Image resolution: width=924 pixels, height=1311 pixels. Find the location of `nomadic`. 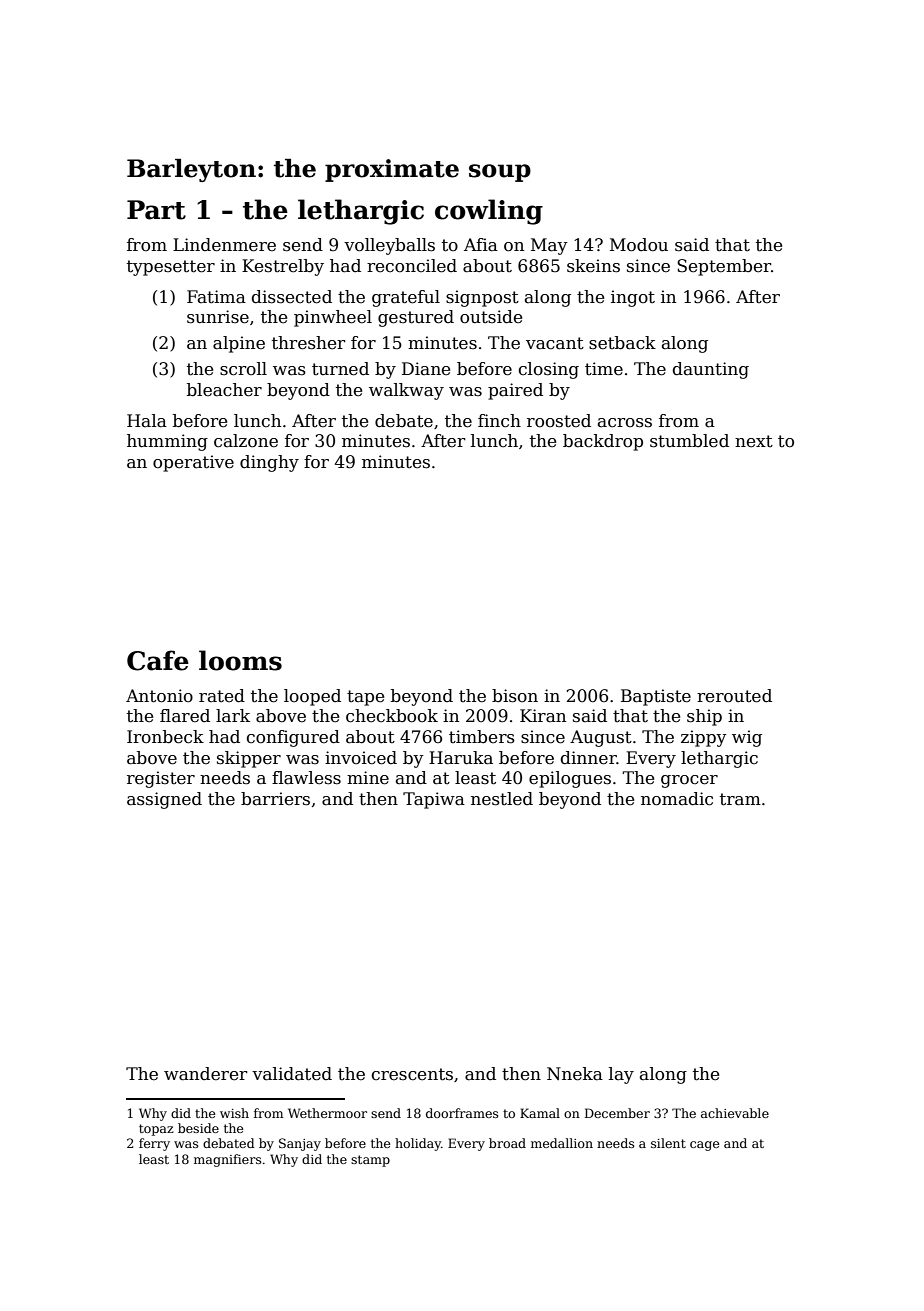

nomadic is located at coordinates (677, 799).
